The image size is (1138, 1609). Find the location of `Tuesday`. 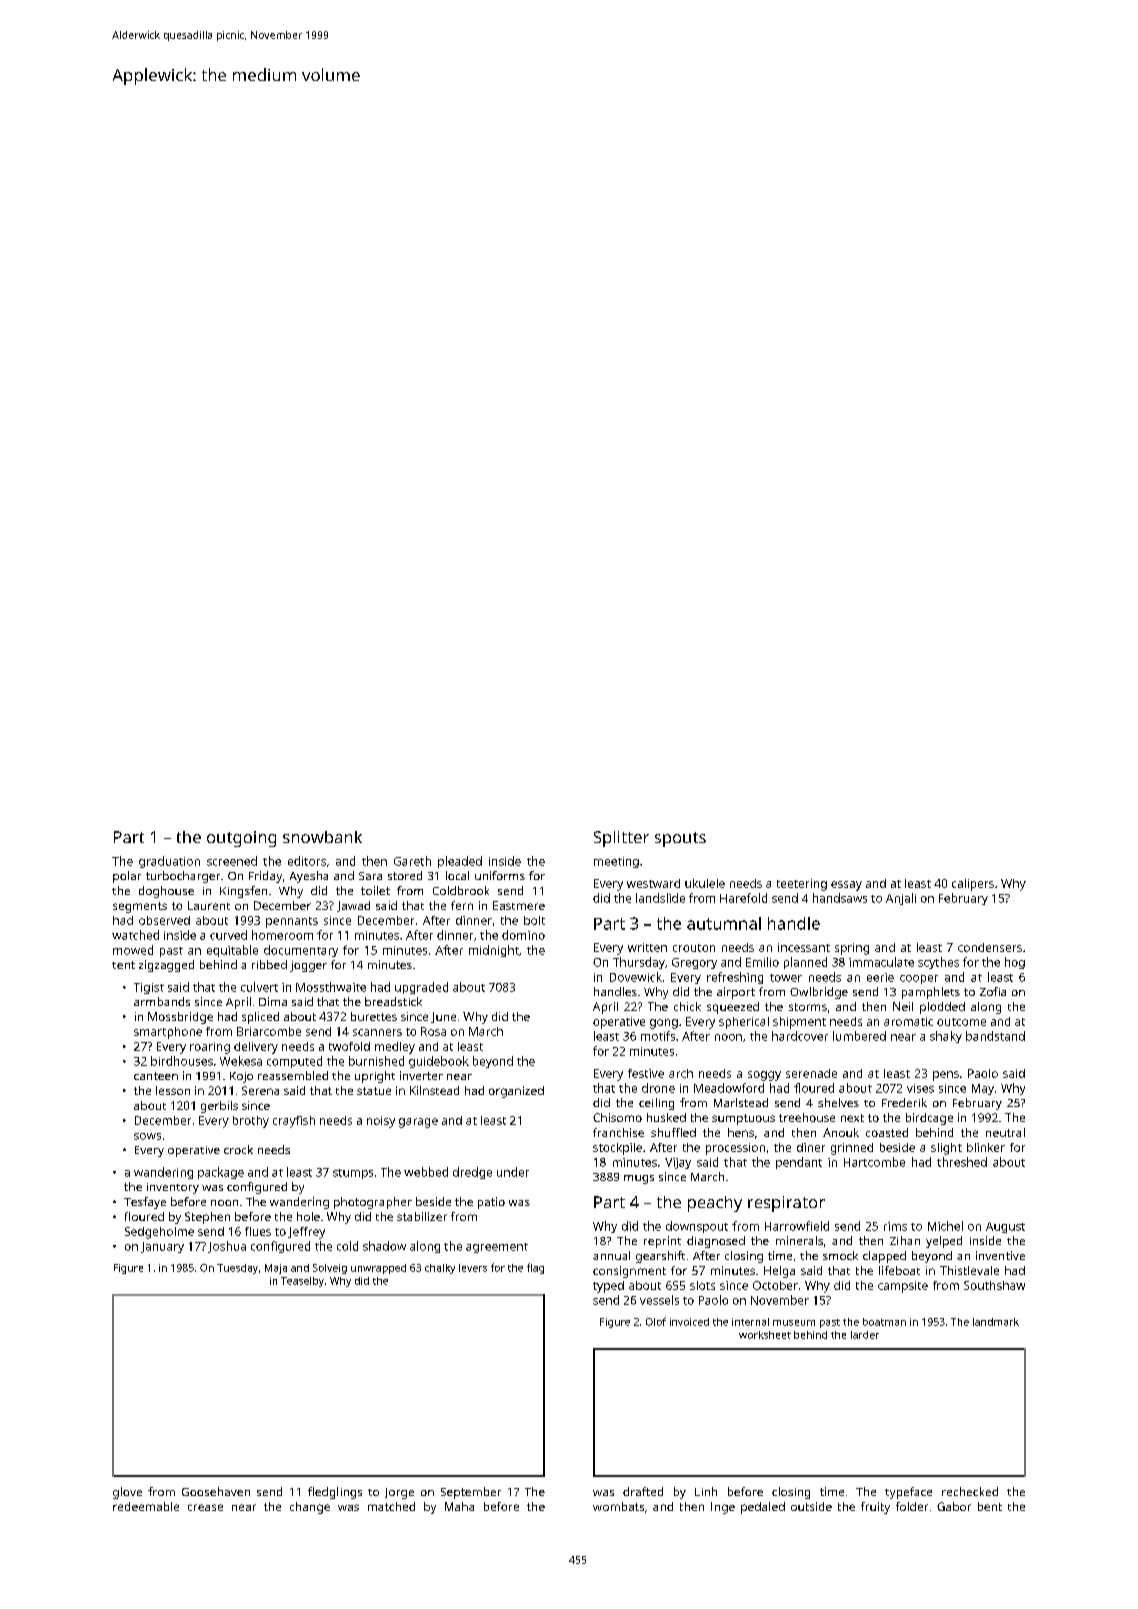

Tuesday is located at coordinates (237, 1269).
